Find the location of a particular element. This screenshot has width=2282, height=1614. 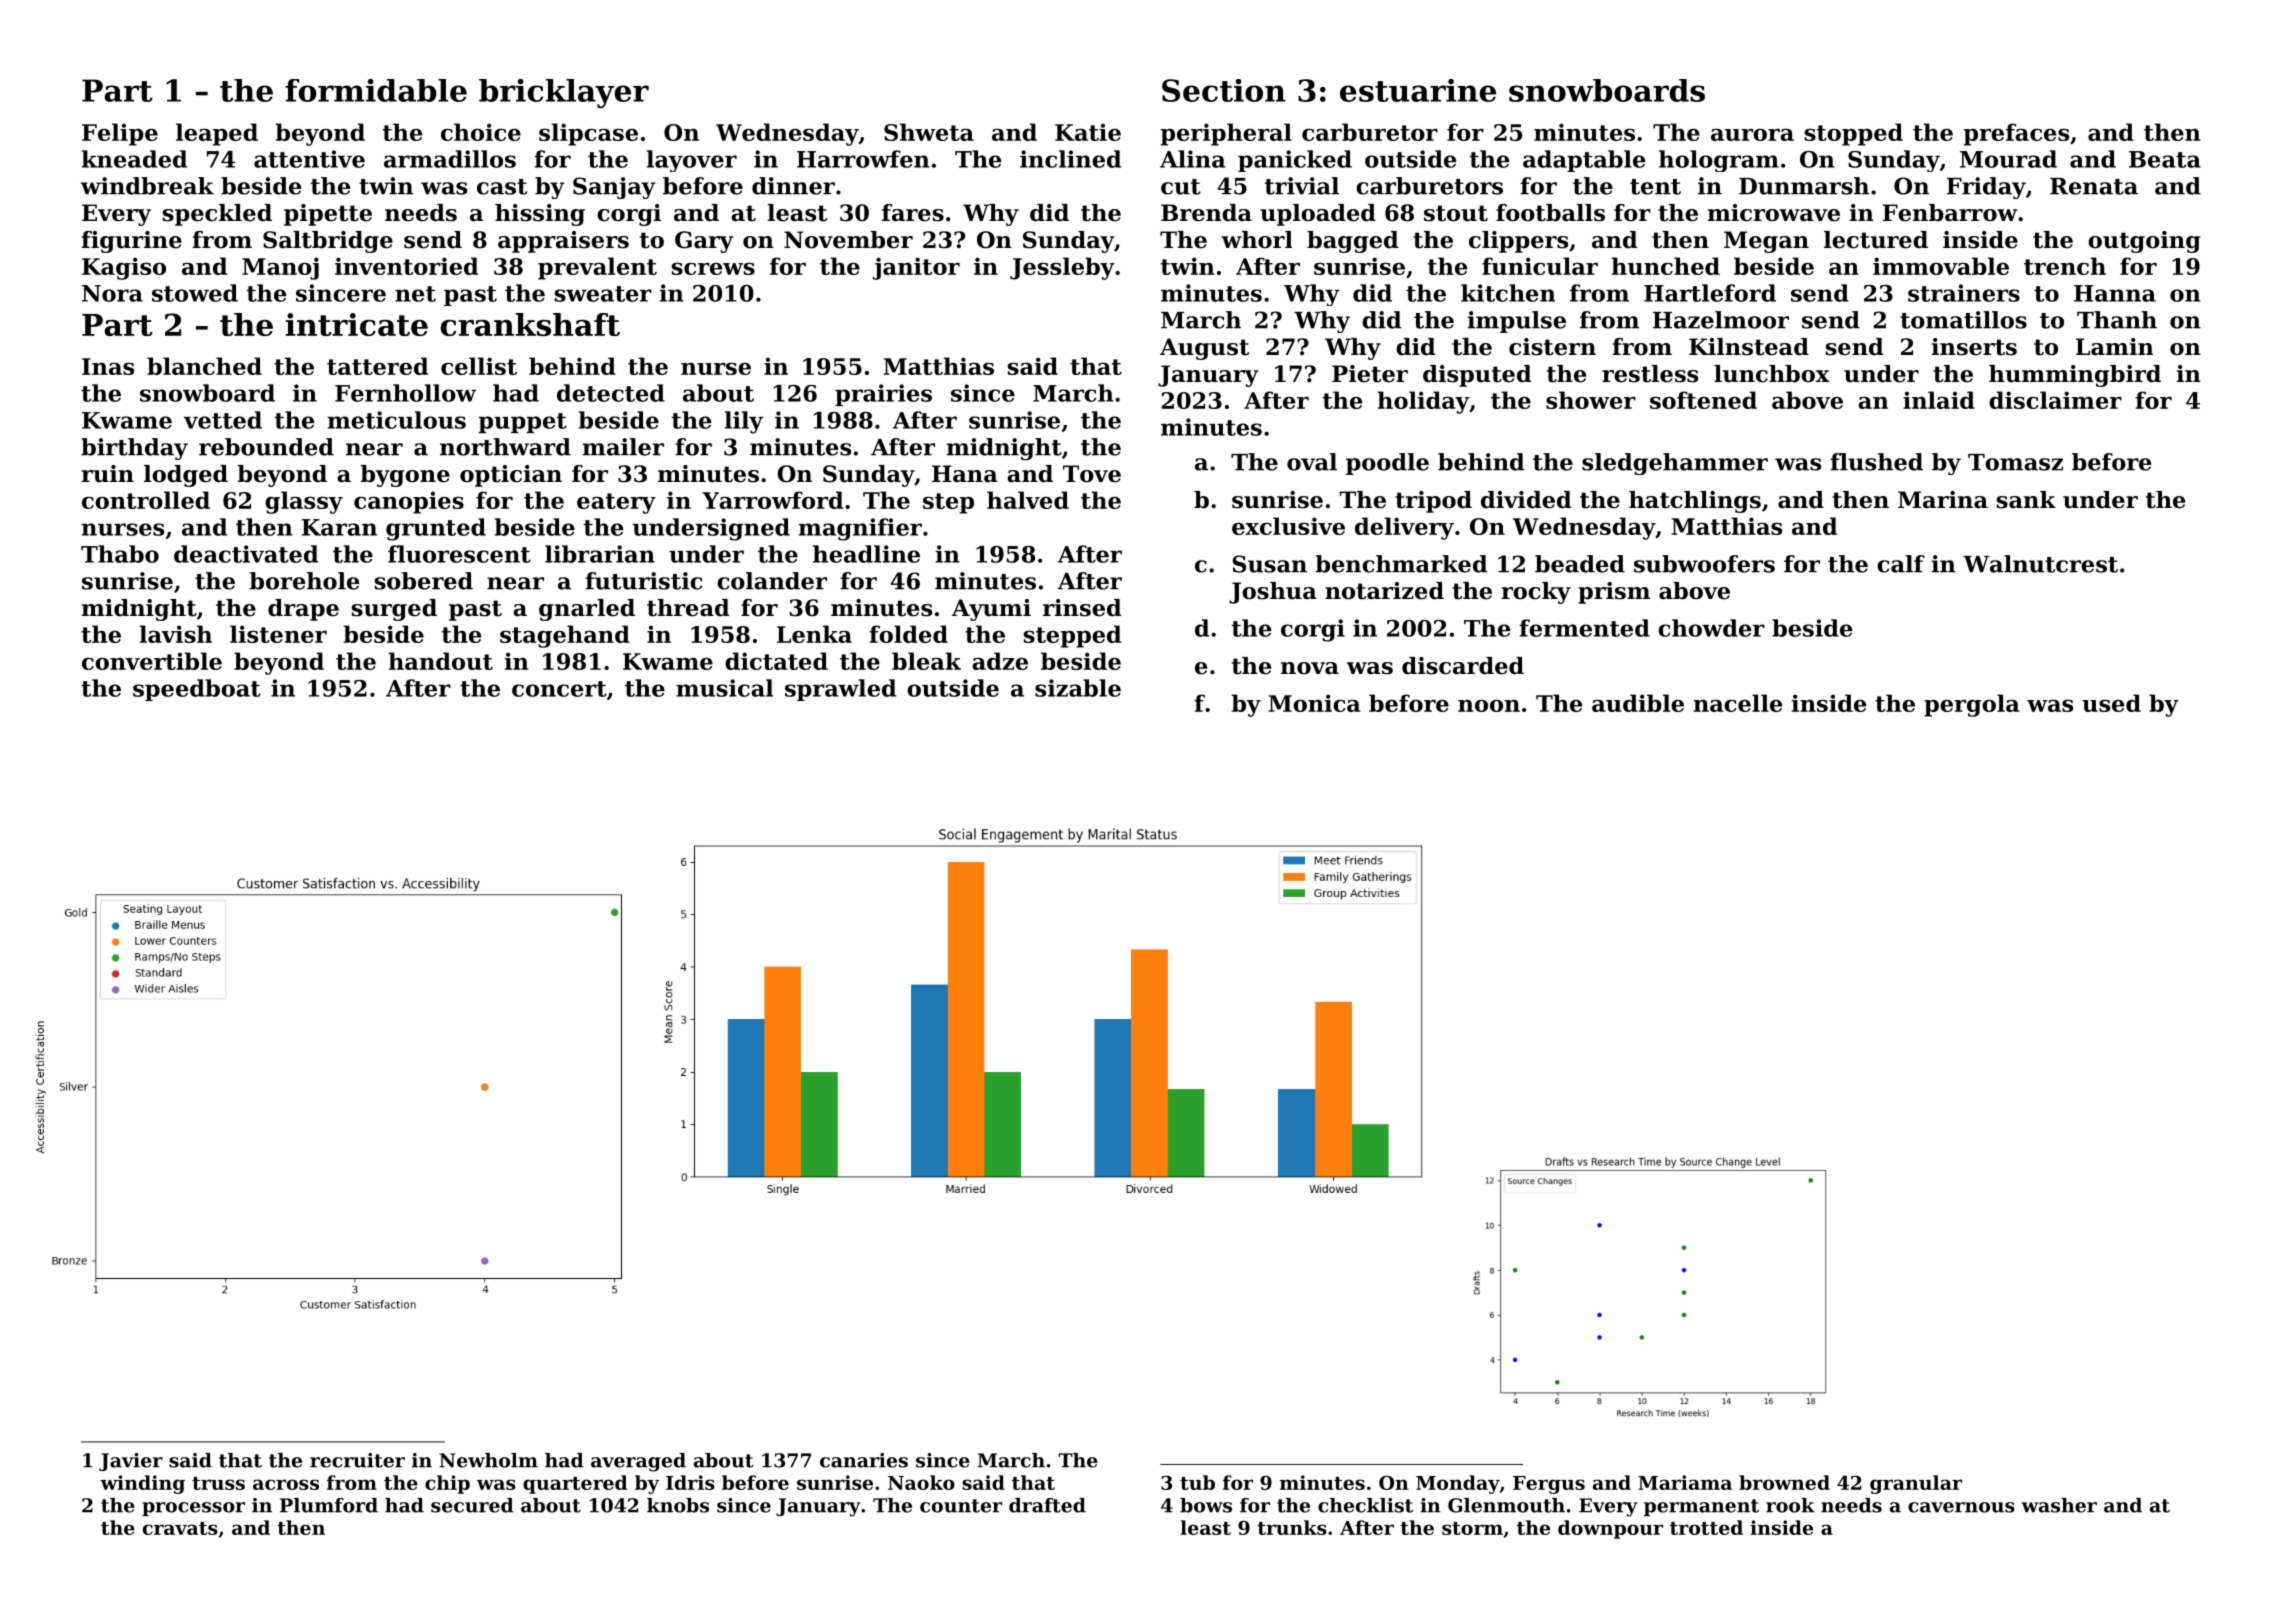

Monica is located at coordinates (1314, 703).
